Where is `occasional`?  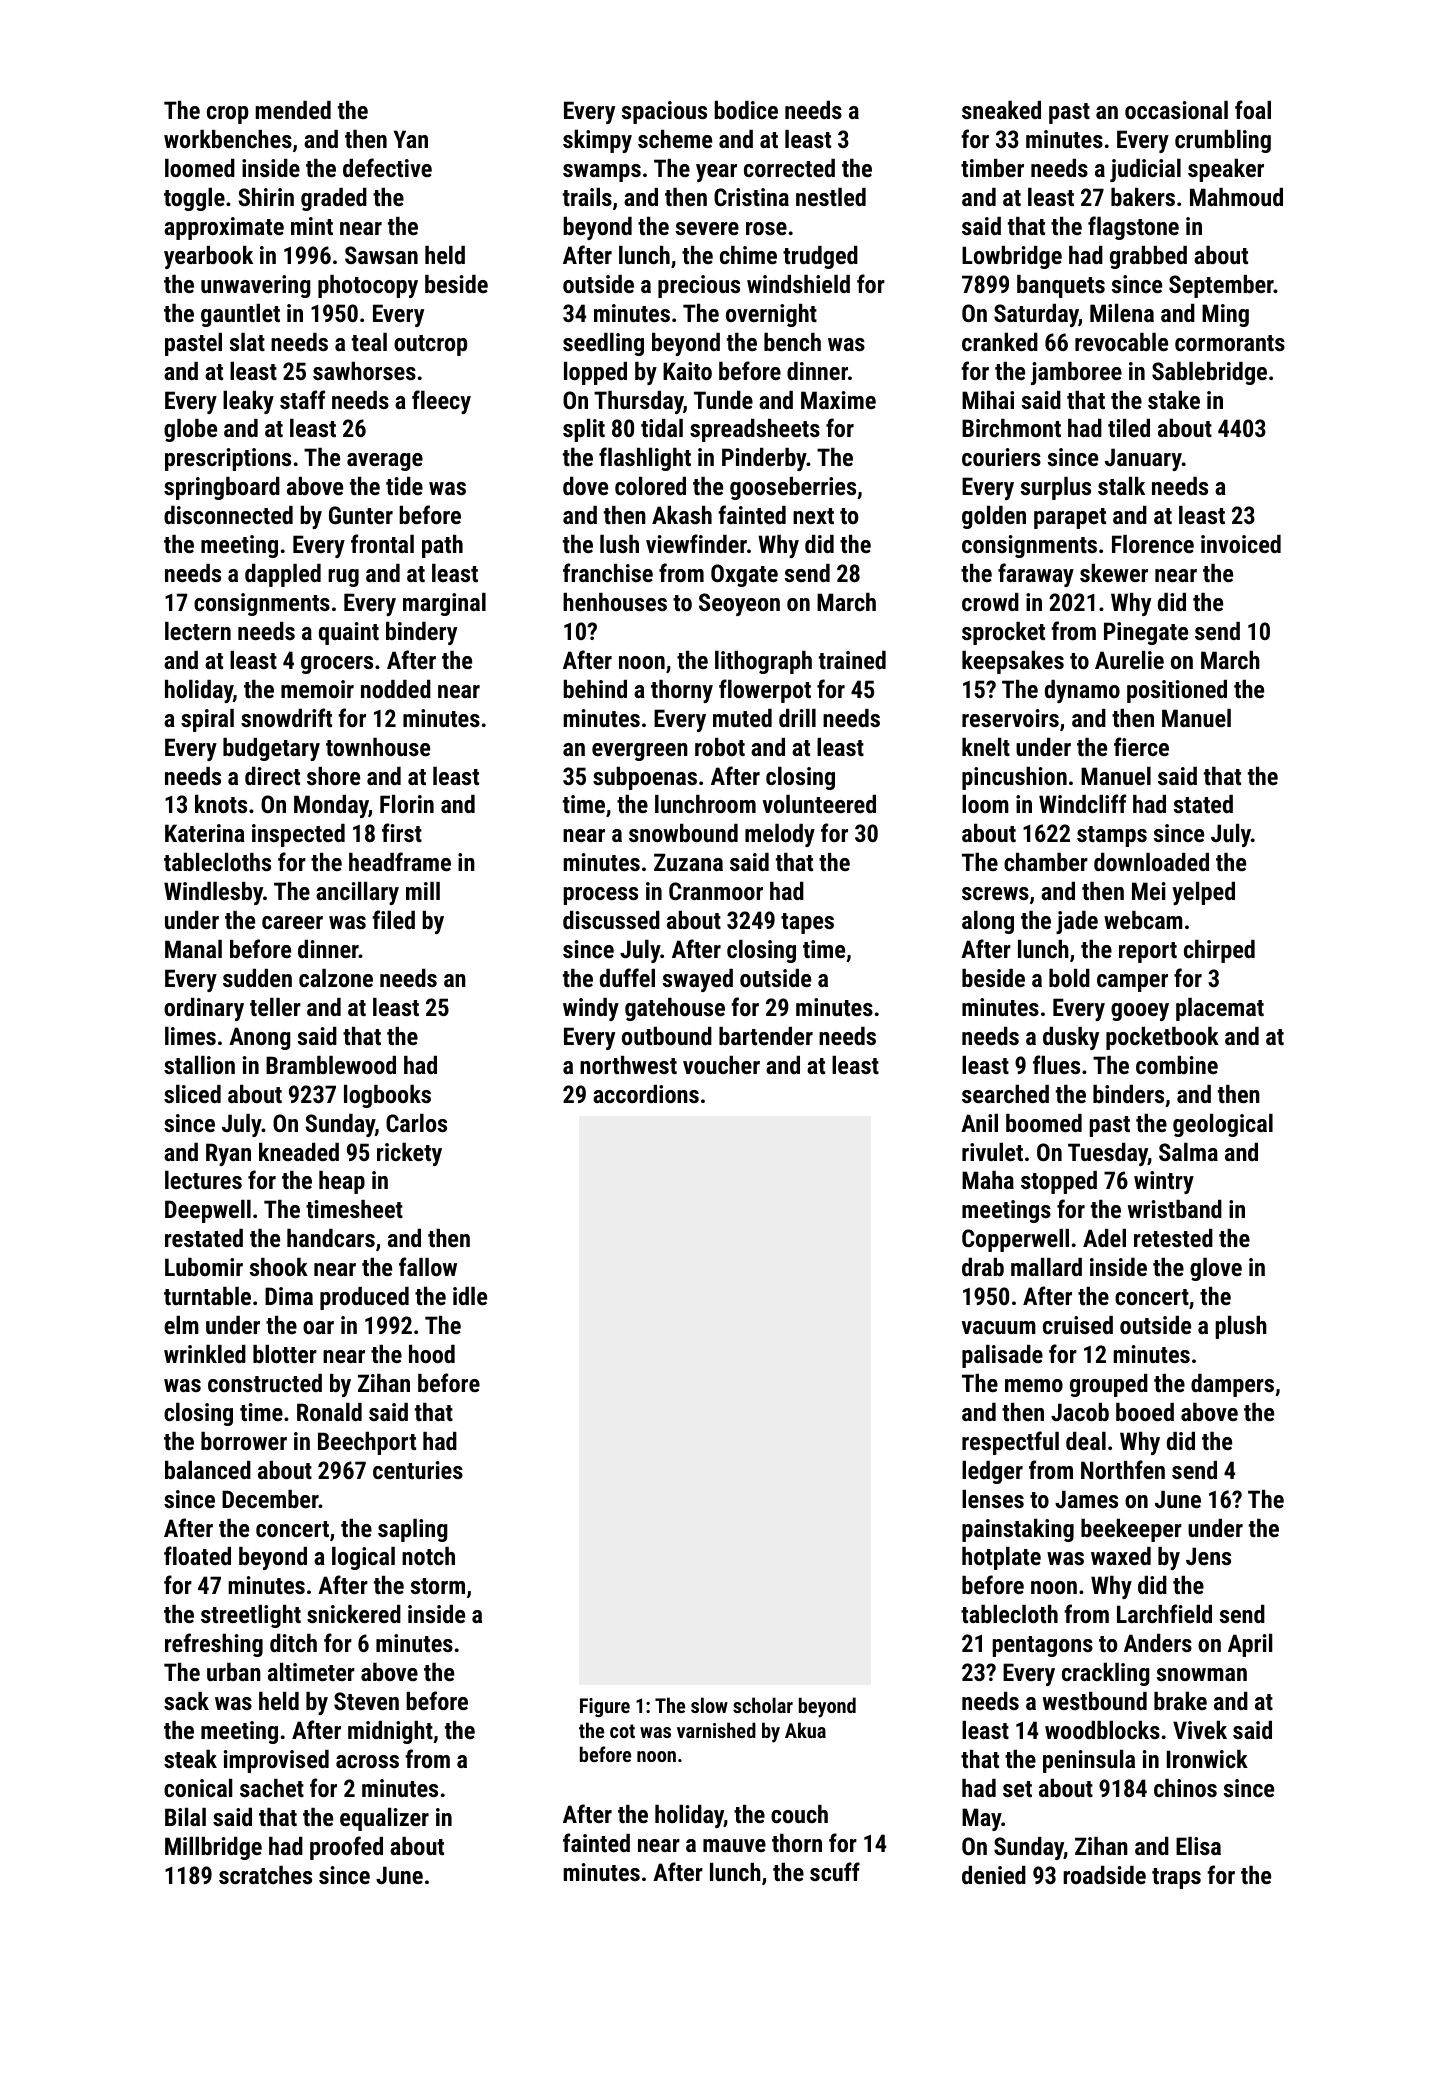
occasional is located at coordinates (1176, 110).
